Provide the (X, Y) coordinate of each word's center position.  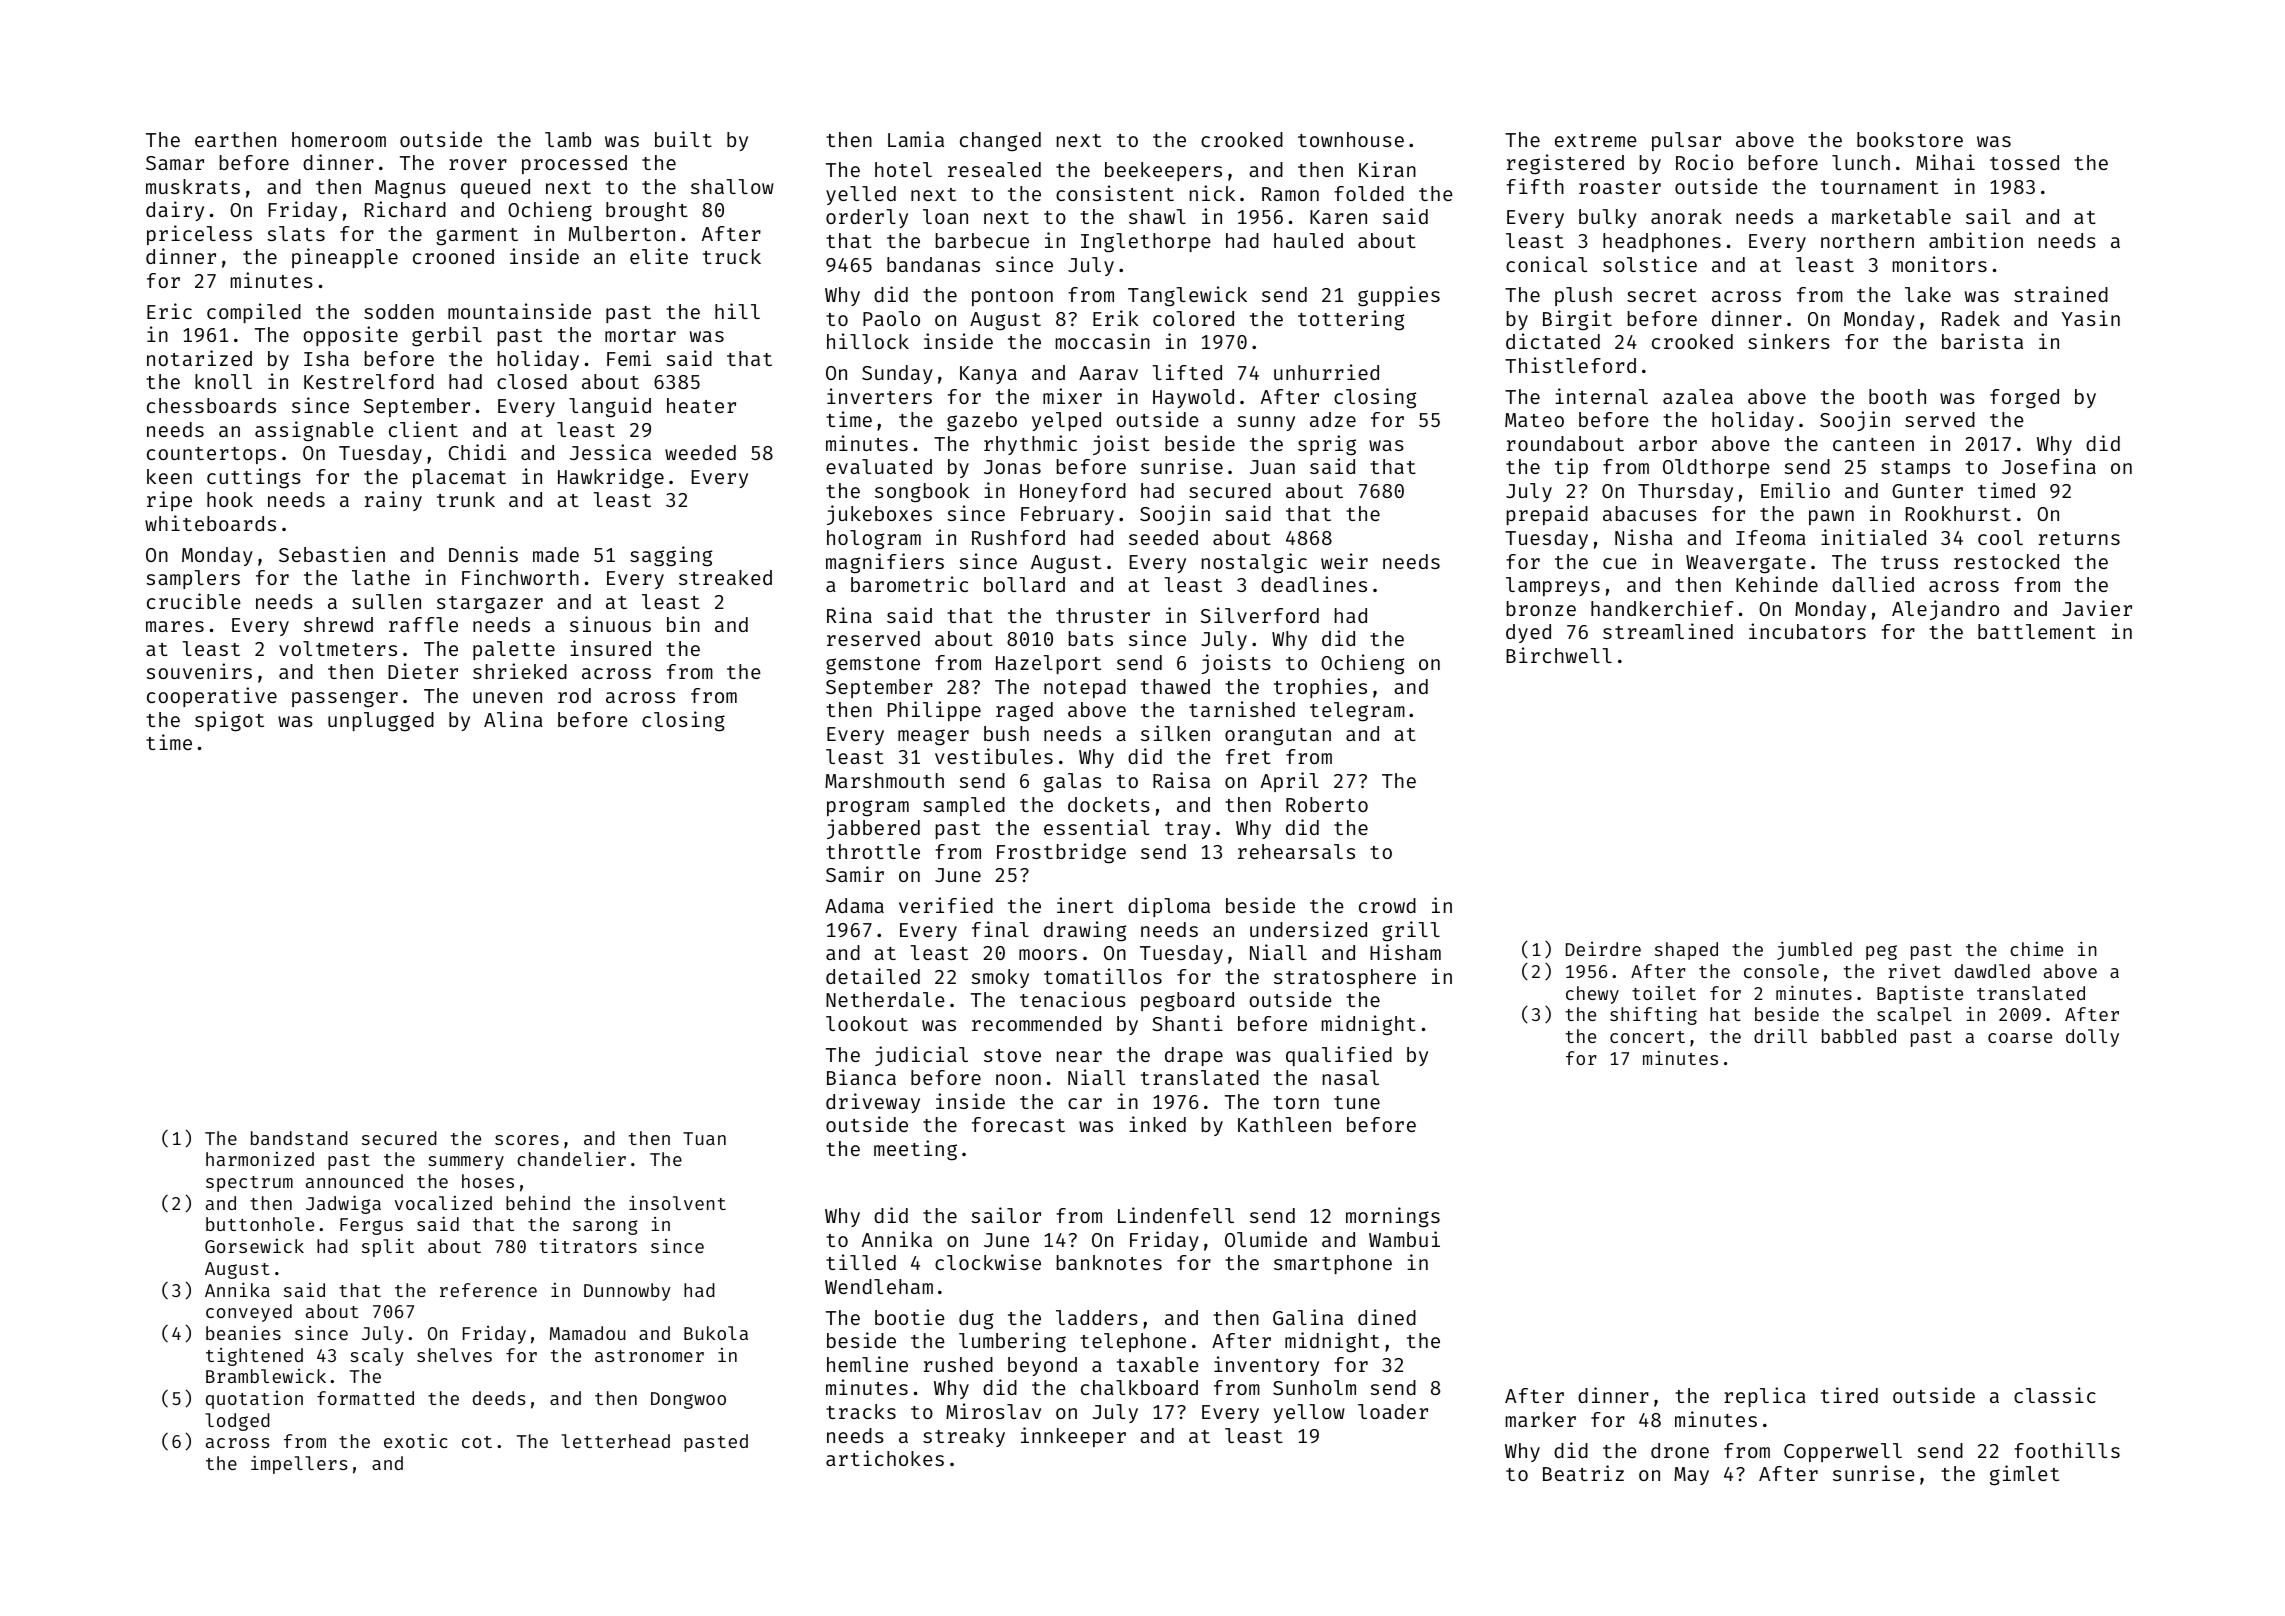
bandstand (299, 1138)
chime (2036, 949)
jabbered (873, 829)
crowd (1387, 905)
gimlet (2024, 1475)
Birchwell (1559, 655)
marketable (1891, 216)
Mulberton (622, 233)
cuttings (254, 478)
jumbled (1814, 950)
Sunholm (1314, 1387)
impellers (299, 1464)
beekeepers (1163, 171)
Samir (855, 874)
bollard (1024, 584)
